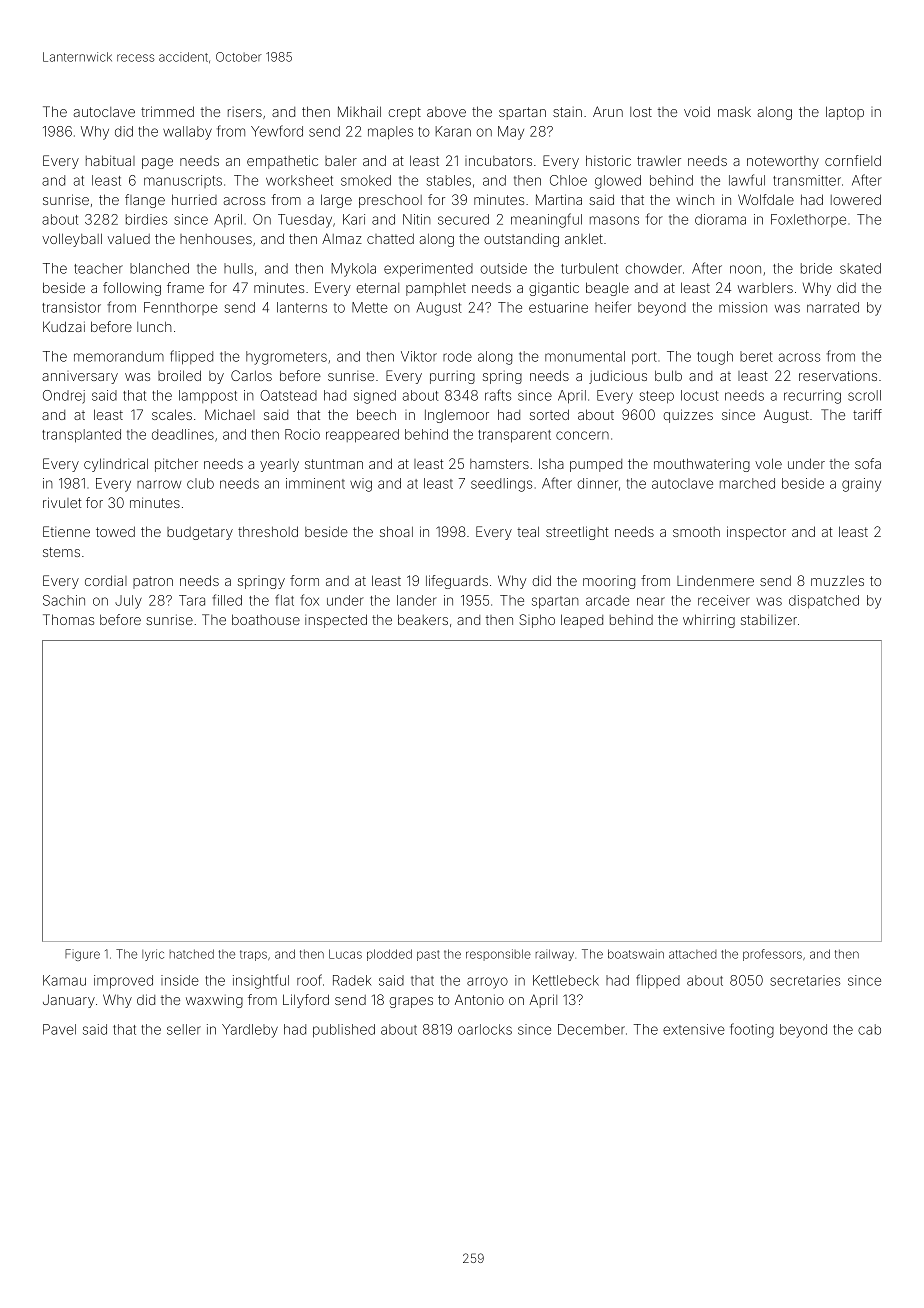 This screenshot has width=924, height=1308. I want to click on Thomas, so click(68, 619).
